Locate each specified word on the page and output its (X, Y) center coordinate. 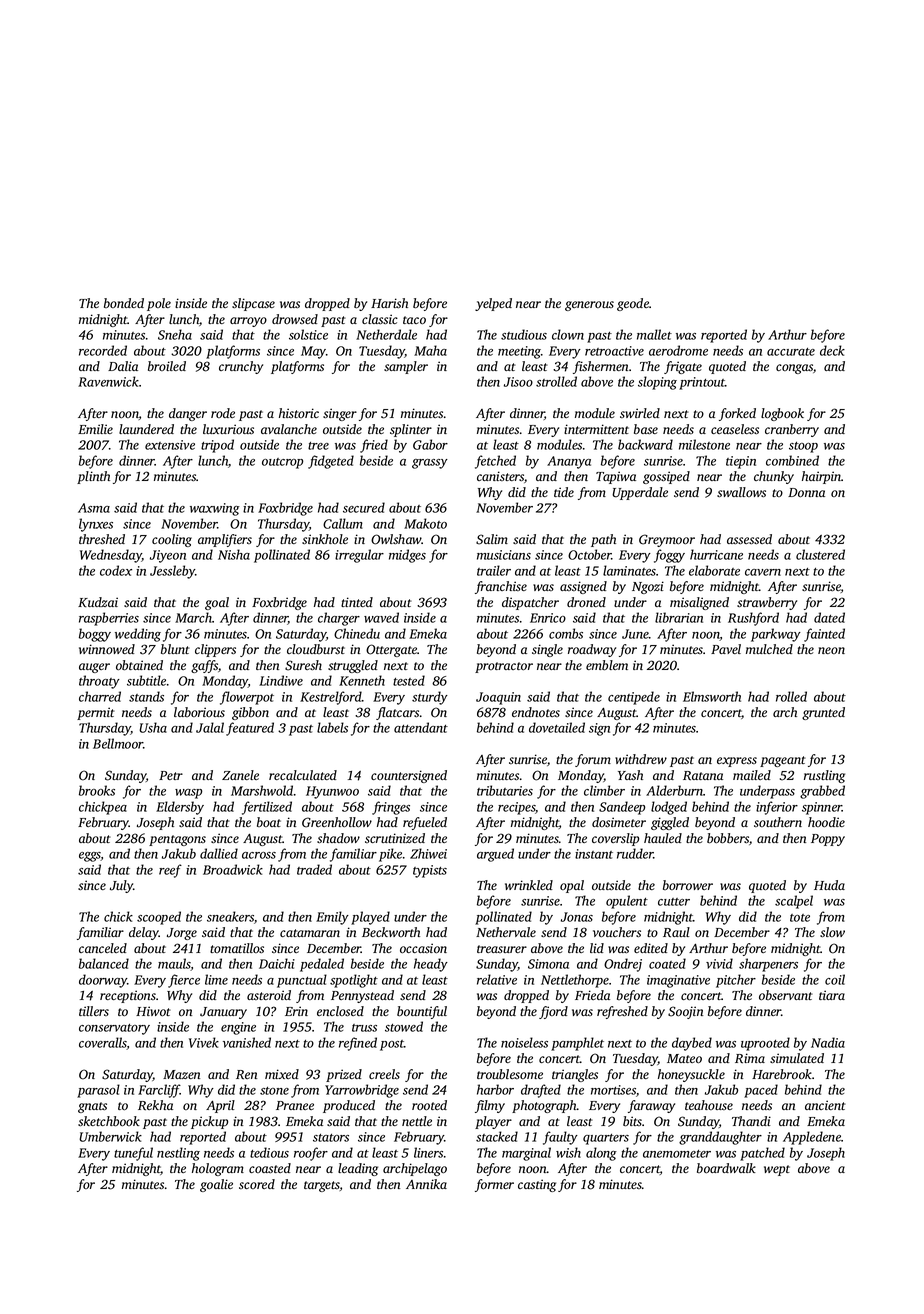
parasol (98, 1091)
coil (835, 979)
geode (633, 304)
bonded (124, 303)
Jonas (577, 917)
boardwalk (726, 1168)
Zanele (240, 775)
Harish (389, 303)
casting (537, 1185)
